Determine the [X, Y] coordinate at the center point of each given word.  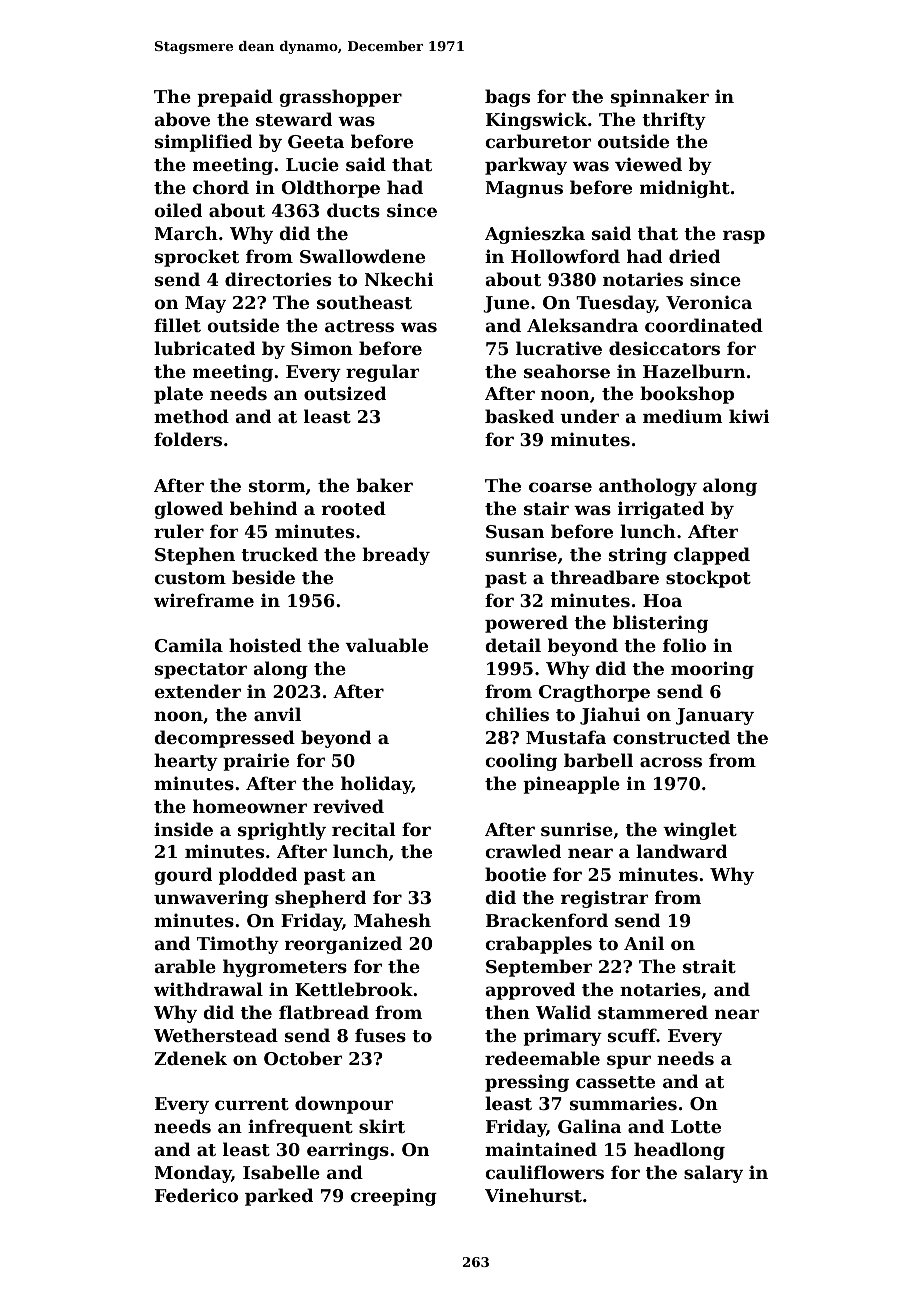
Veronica [709, 302]
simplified [203, 143]
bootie [515, 874]
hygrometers [285, 968]
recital [364, 829]
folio [684, 645]
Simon [322, 348]
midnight [685, 189]
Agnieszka [535, 235]
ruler [179, 531]
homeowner [250, 806]
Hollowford [565, 256]
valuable [386, 645]
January [715, 716]
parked [279, 1197]
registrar [604, 899]
